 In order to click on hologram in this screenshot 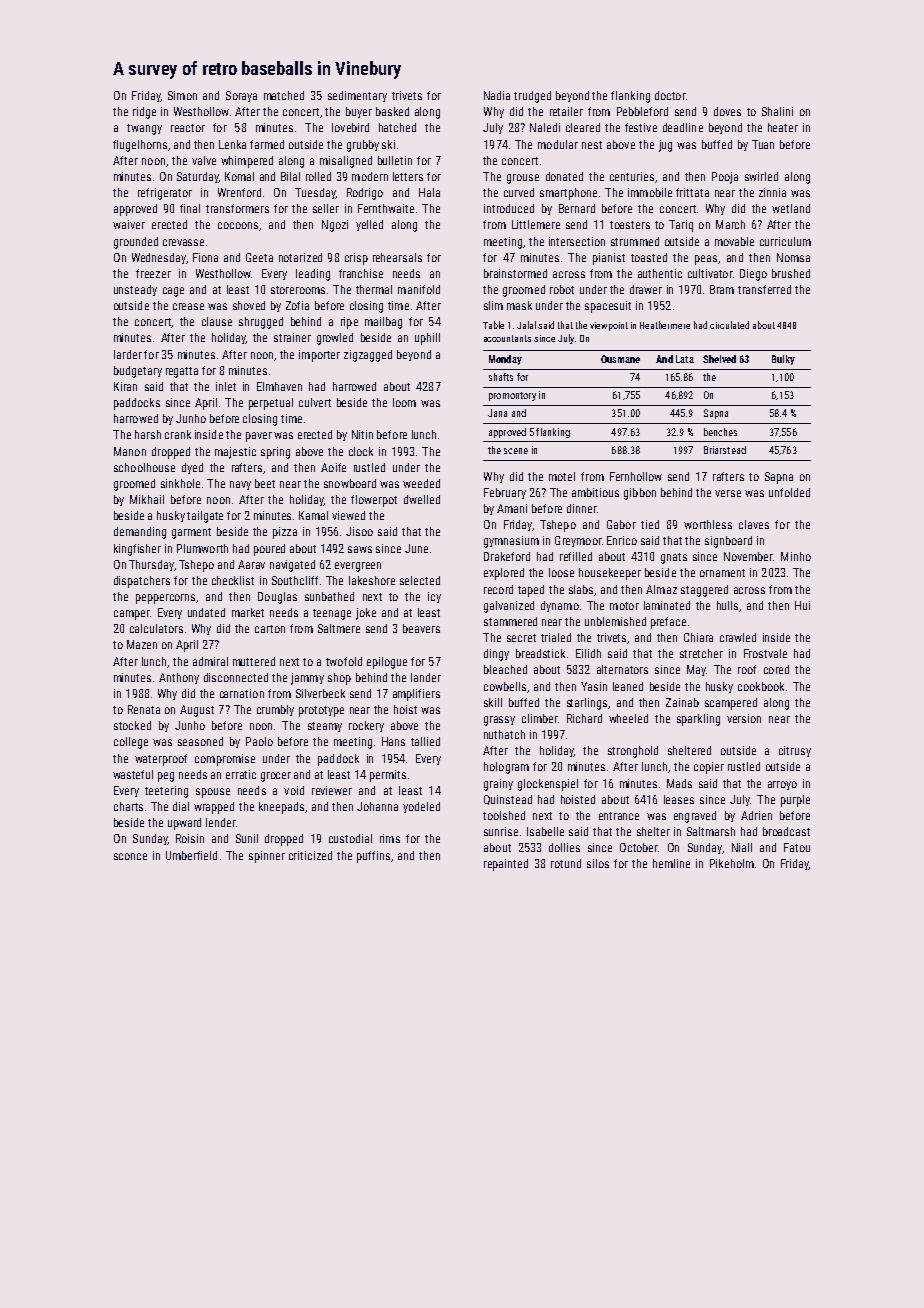, I will do `click(506, 768)`.
